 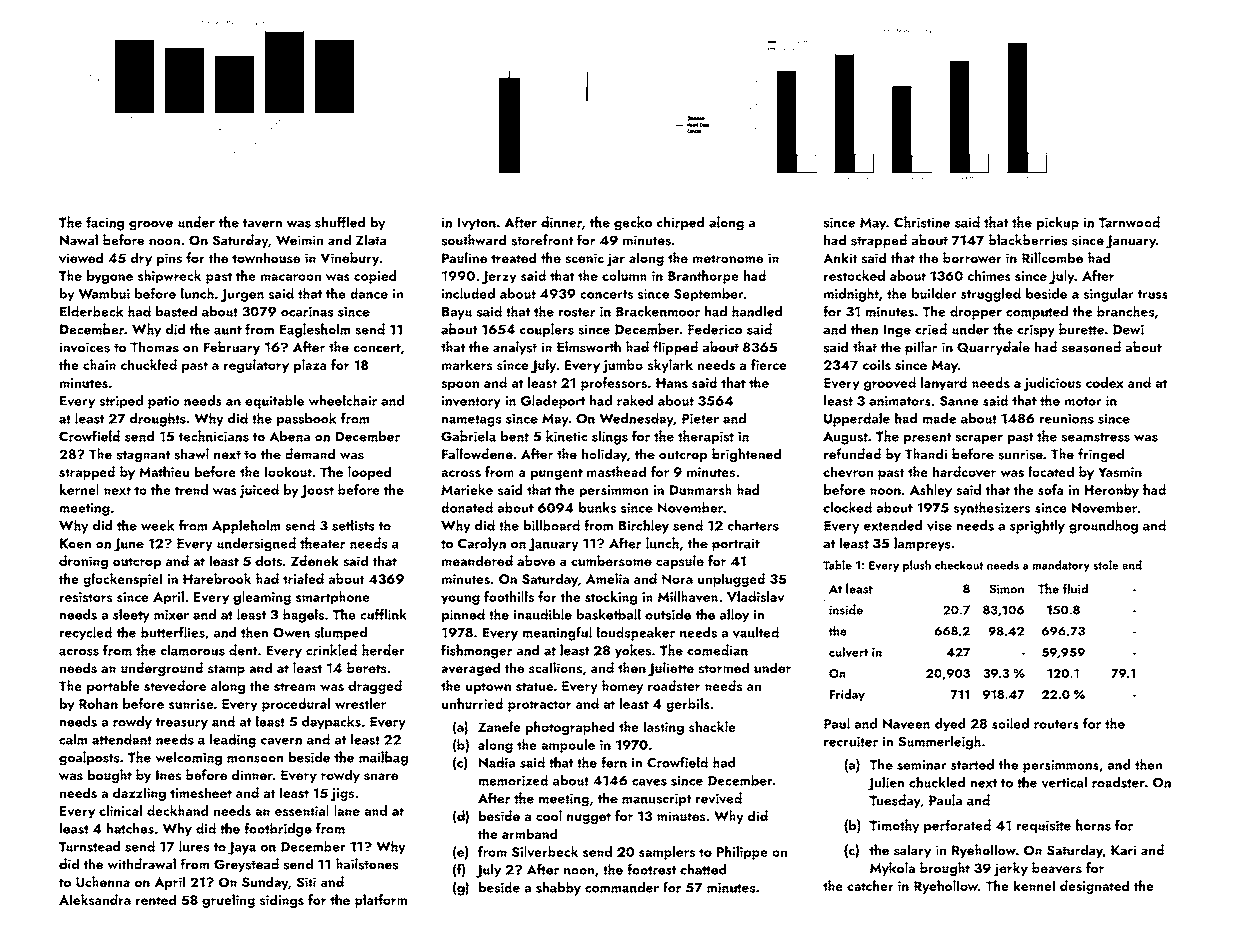 I want to click on recruiter, so click(x=851, y=741).
